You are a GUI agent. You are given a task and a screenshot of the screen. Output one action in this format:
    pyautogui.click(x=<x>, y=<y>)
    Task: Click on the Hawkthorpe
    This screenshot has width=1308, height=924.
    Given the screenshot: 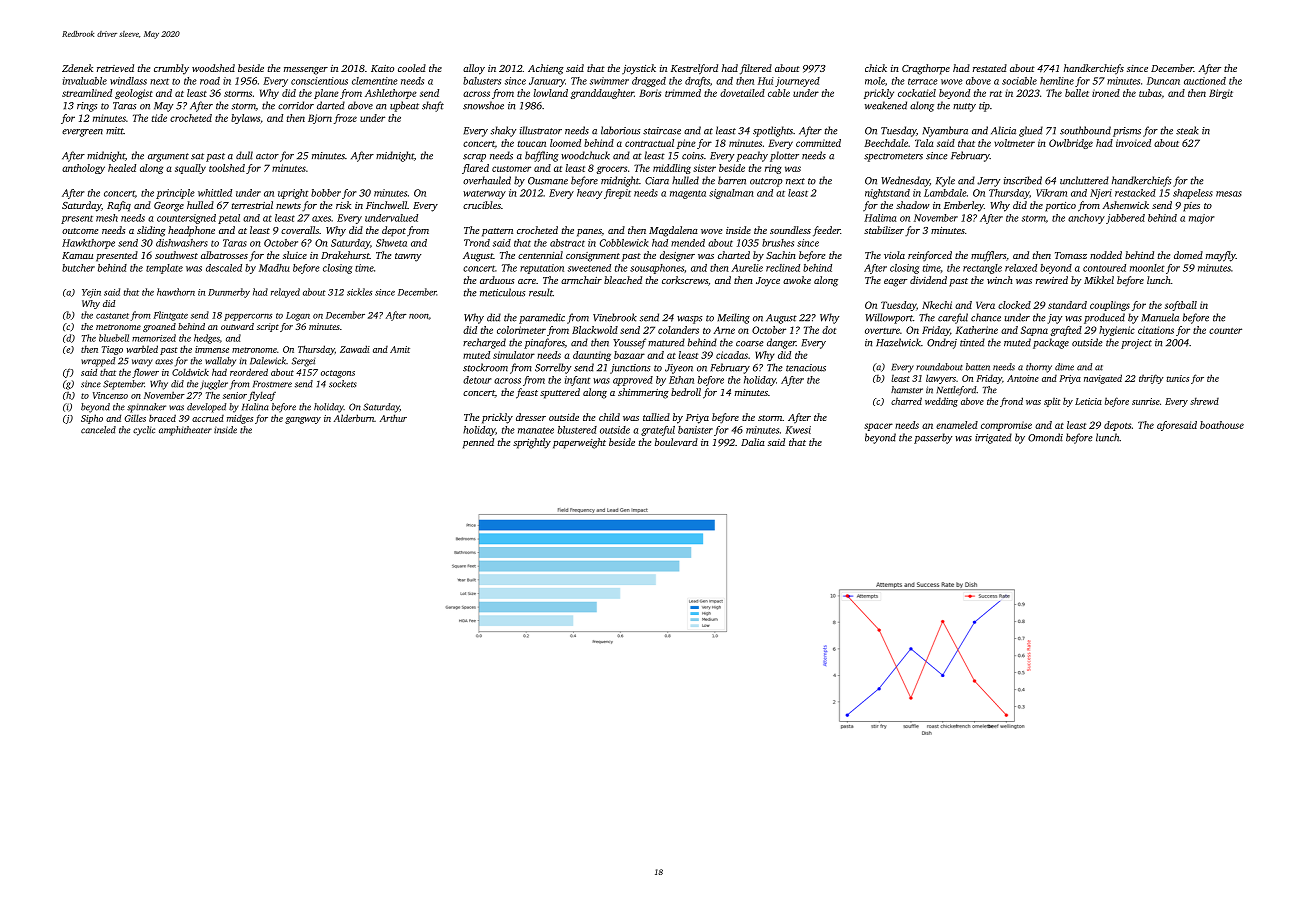 What is the action you would take?
    pyautogui.click(x=88, y=244)
